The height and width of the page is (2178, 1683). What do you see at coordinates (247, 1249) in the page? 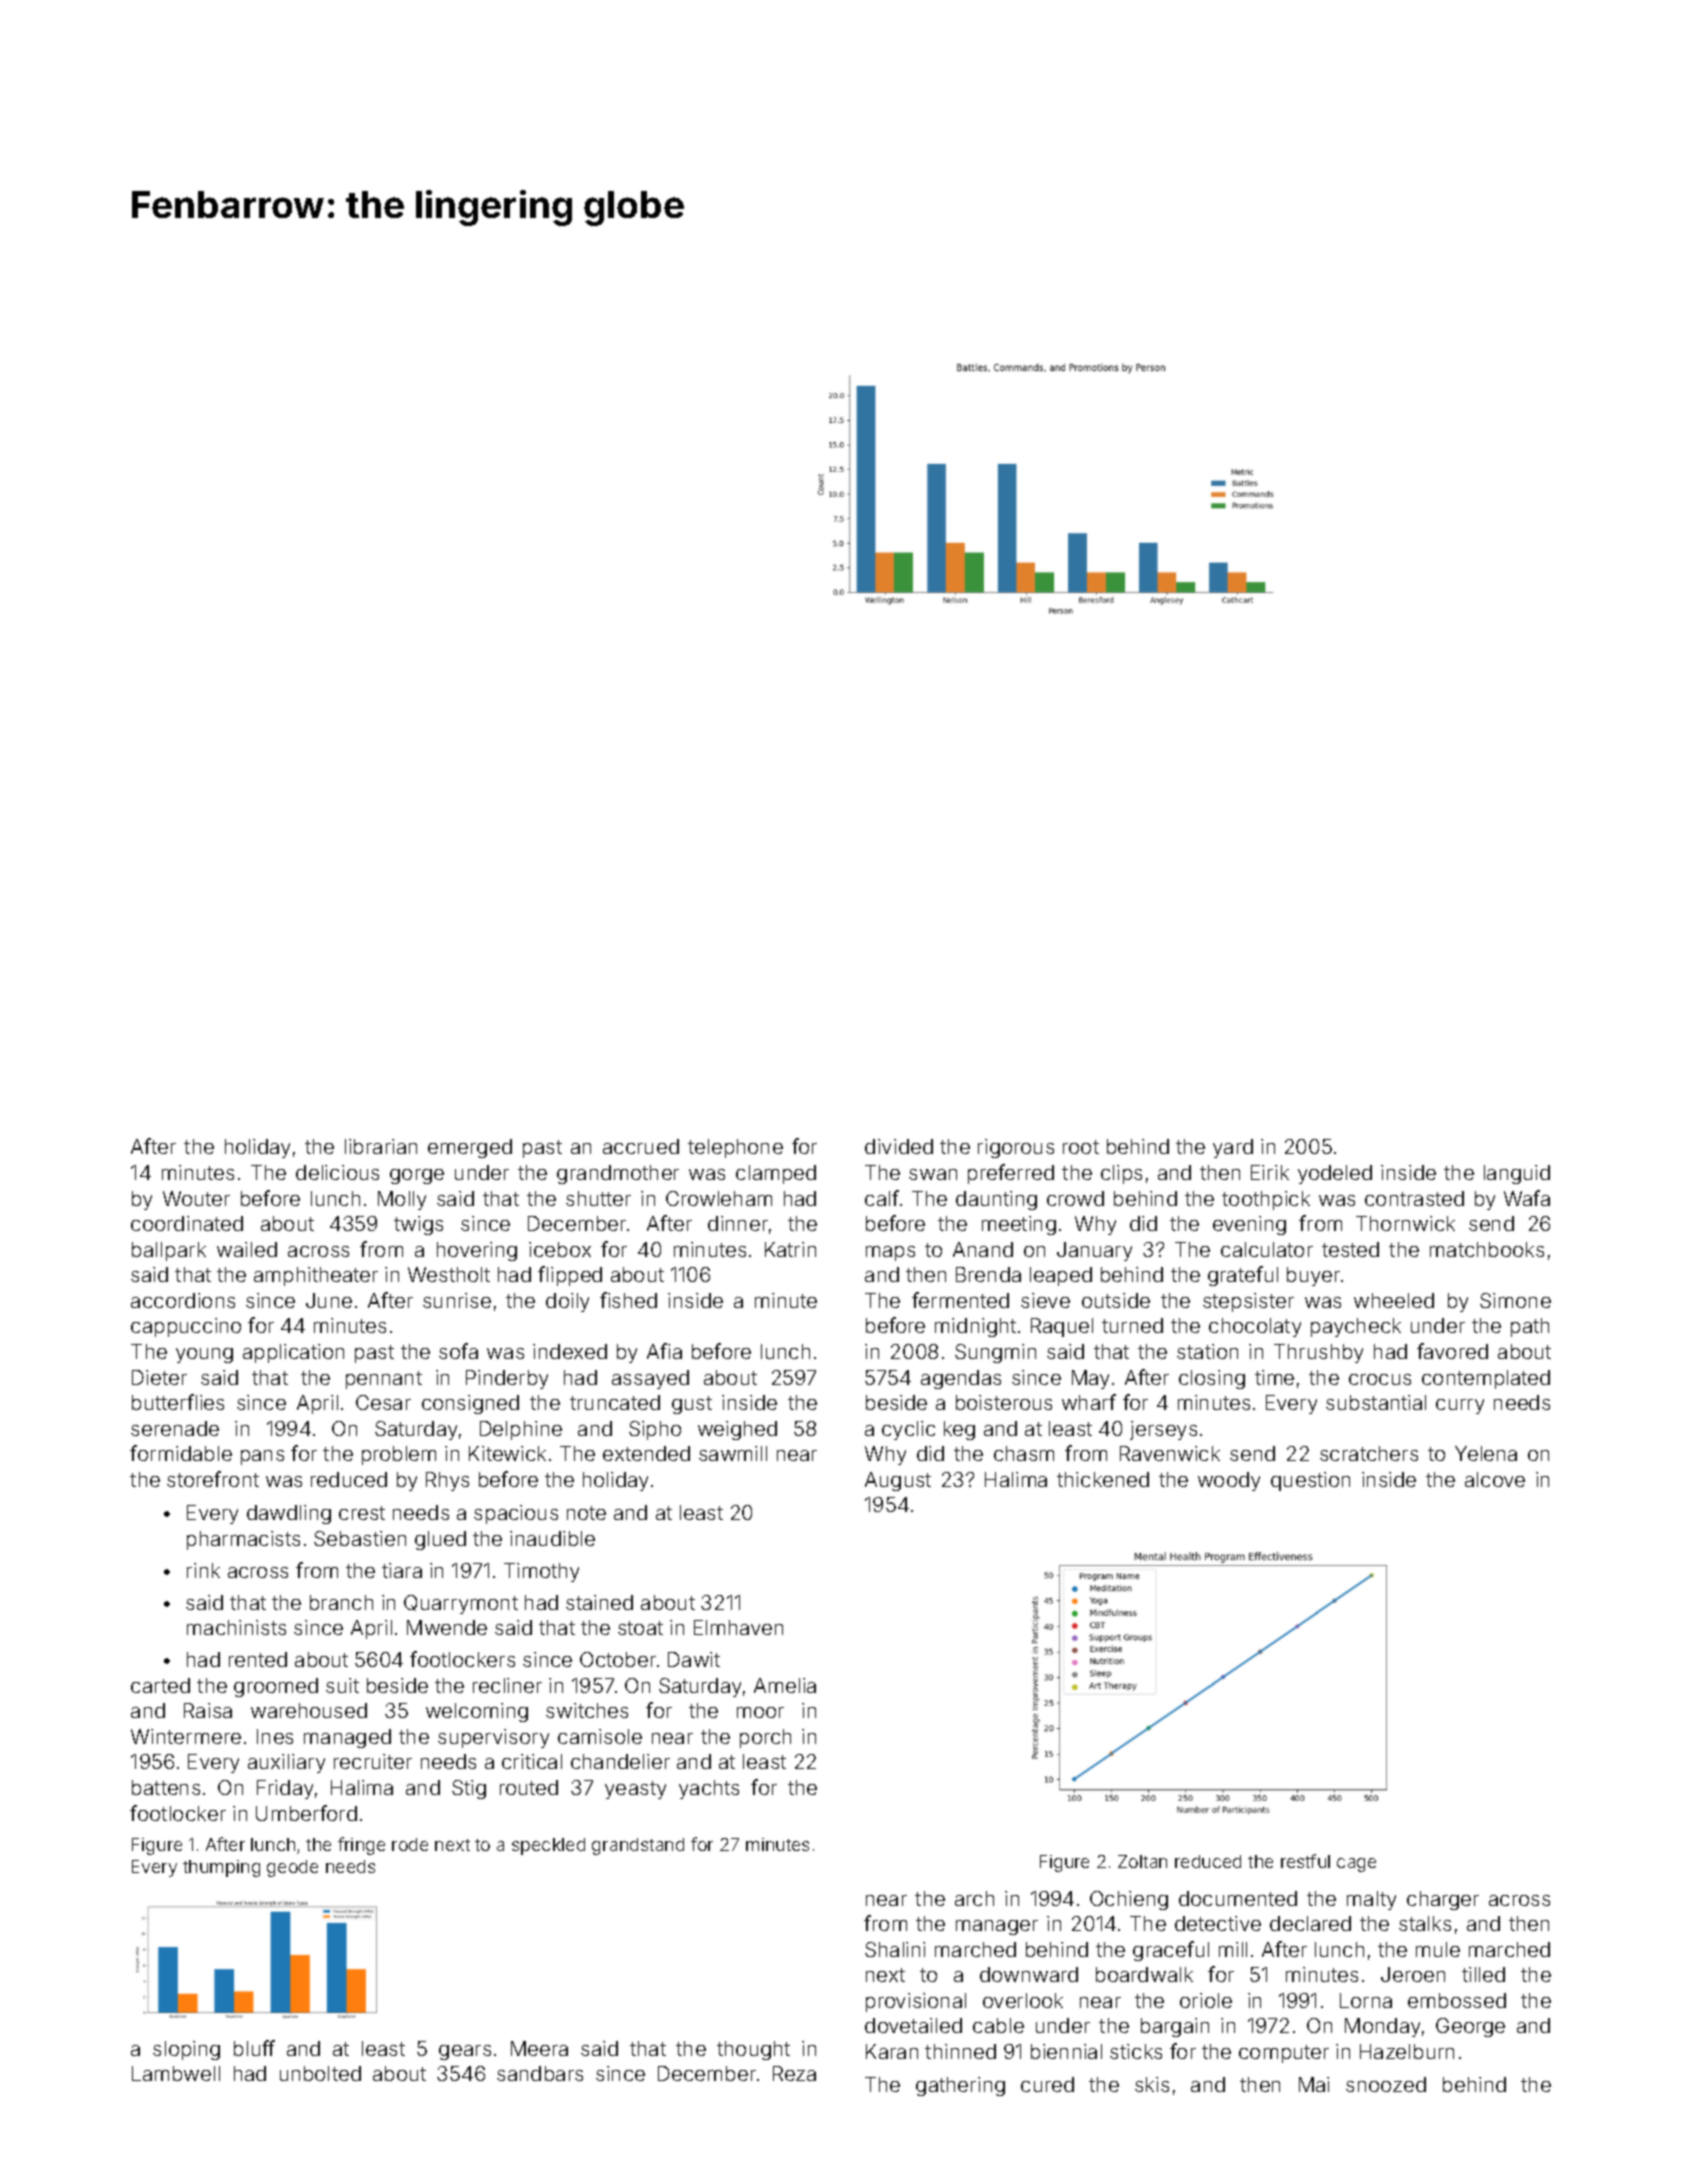
I see `wailed` at bounding box center [247, 1249].
